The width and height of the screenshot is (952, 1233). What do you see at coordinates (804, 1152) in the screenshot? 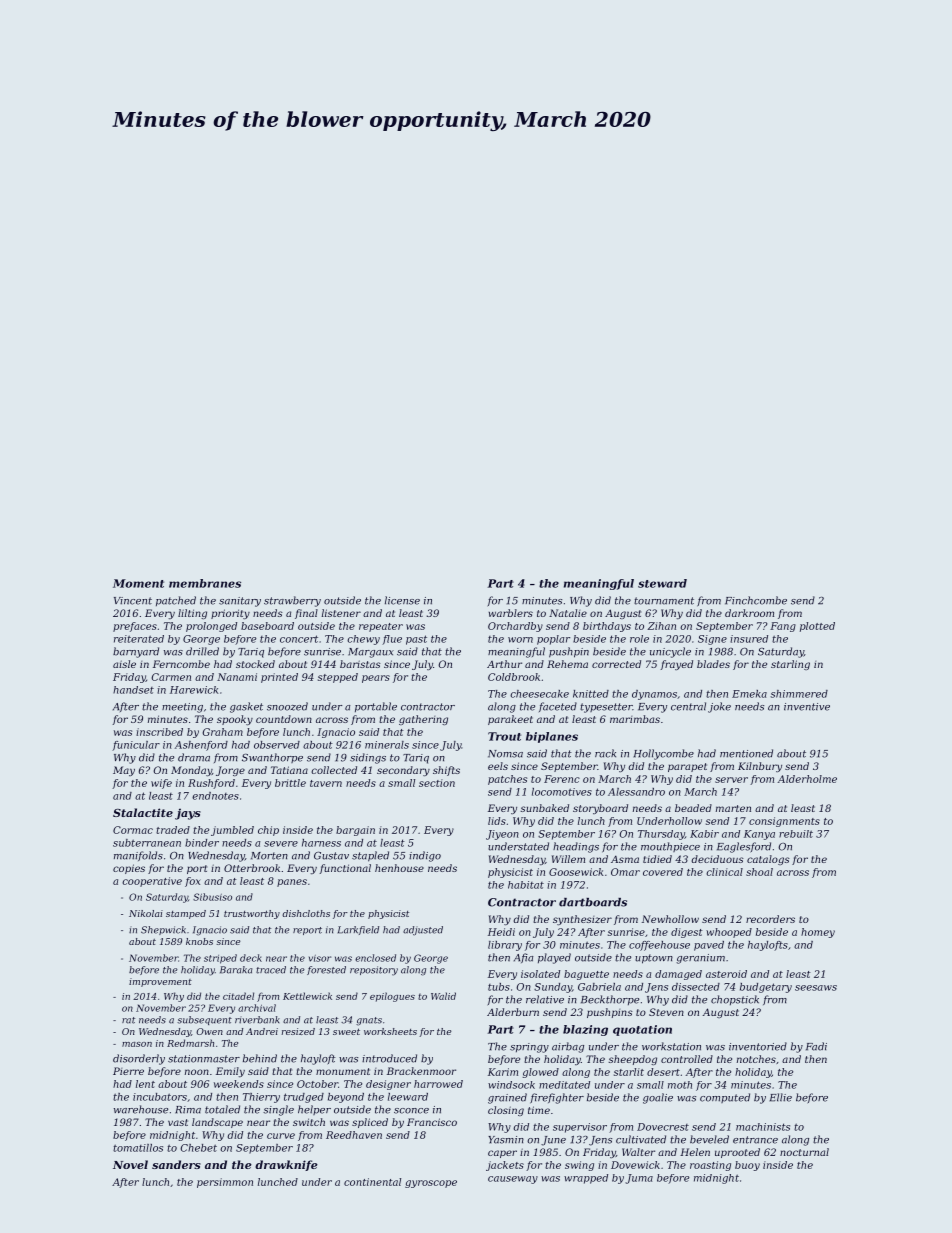
I see `nocturnal` at bounding box center [804, 1152].
